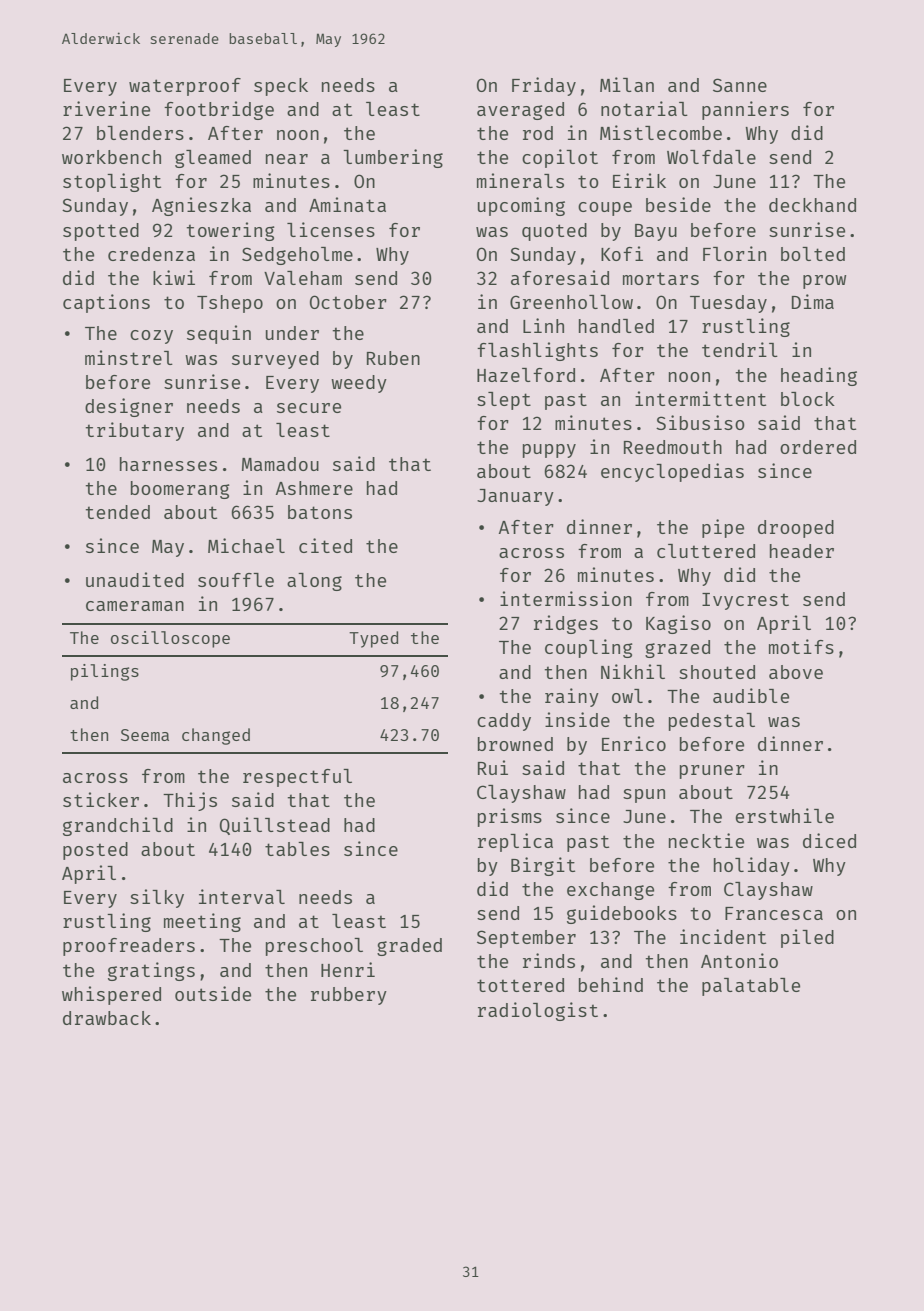 This image has height=1311, width=924. I want to click on Mistlecombe, so click(661, 132).
